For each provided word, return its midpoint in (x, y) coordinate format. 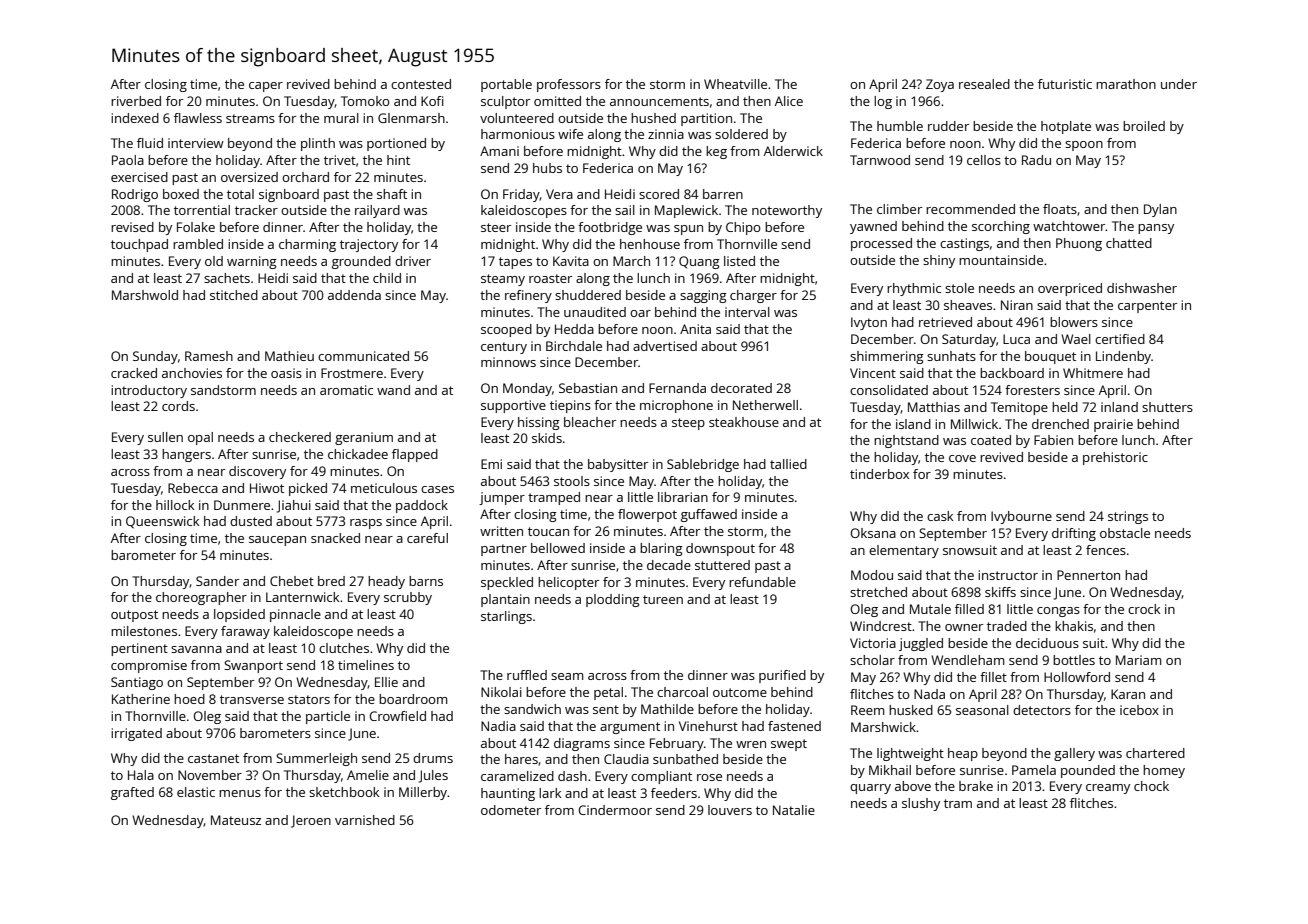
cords (178, 406)
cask (940, 516)
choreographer (201, 598)
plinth (318, 144)
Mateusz (236, 820)
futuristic (1065, 84)
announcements (659, 101)
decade (669, 565)
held (1065, 407)
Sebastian (588, 388)
